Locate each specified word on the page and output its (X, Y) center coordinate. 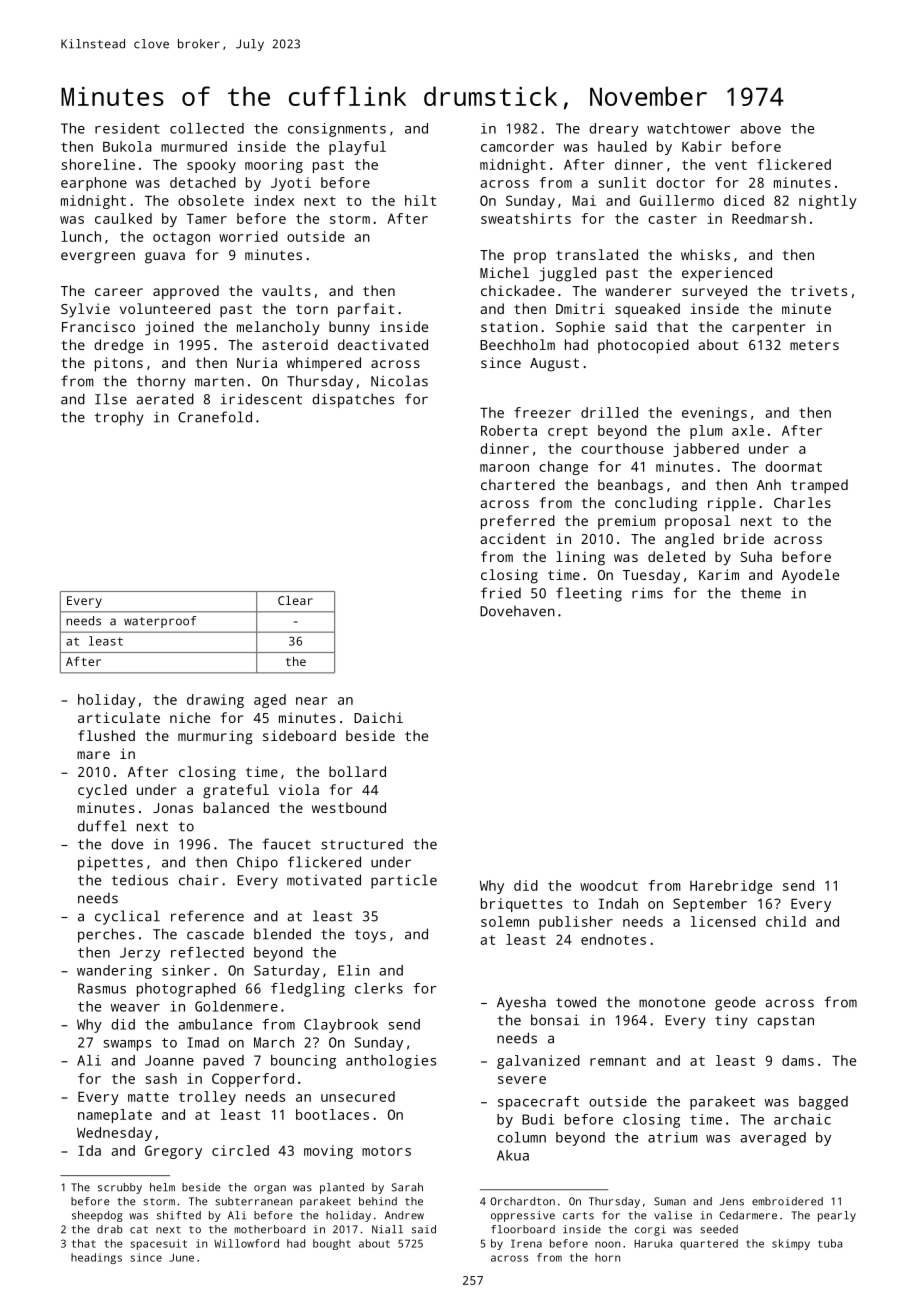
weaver (135, 1008)
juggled (567, 274)
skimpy (791, 1244)
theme (761, 593)
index (274, 200)
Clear (295, 600)
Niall (387, 1229)
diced (744, 200)
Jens (732, 1201)
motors (386, 1151)
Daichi (378, 717)
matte (148, 1097)
